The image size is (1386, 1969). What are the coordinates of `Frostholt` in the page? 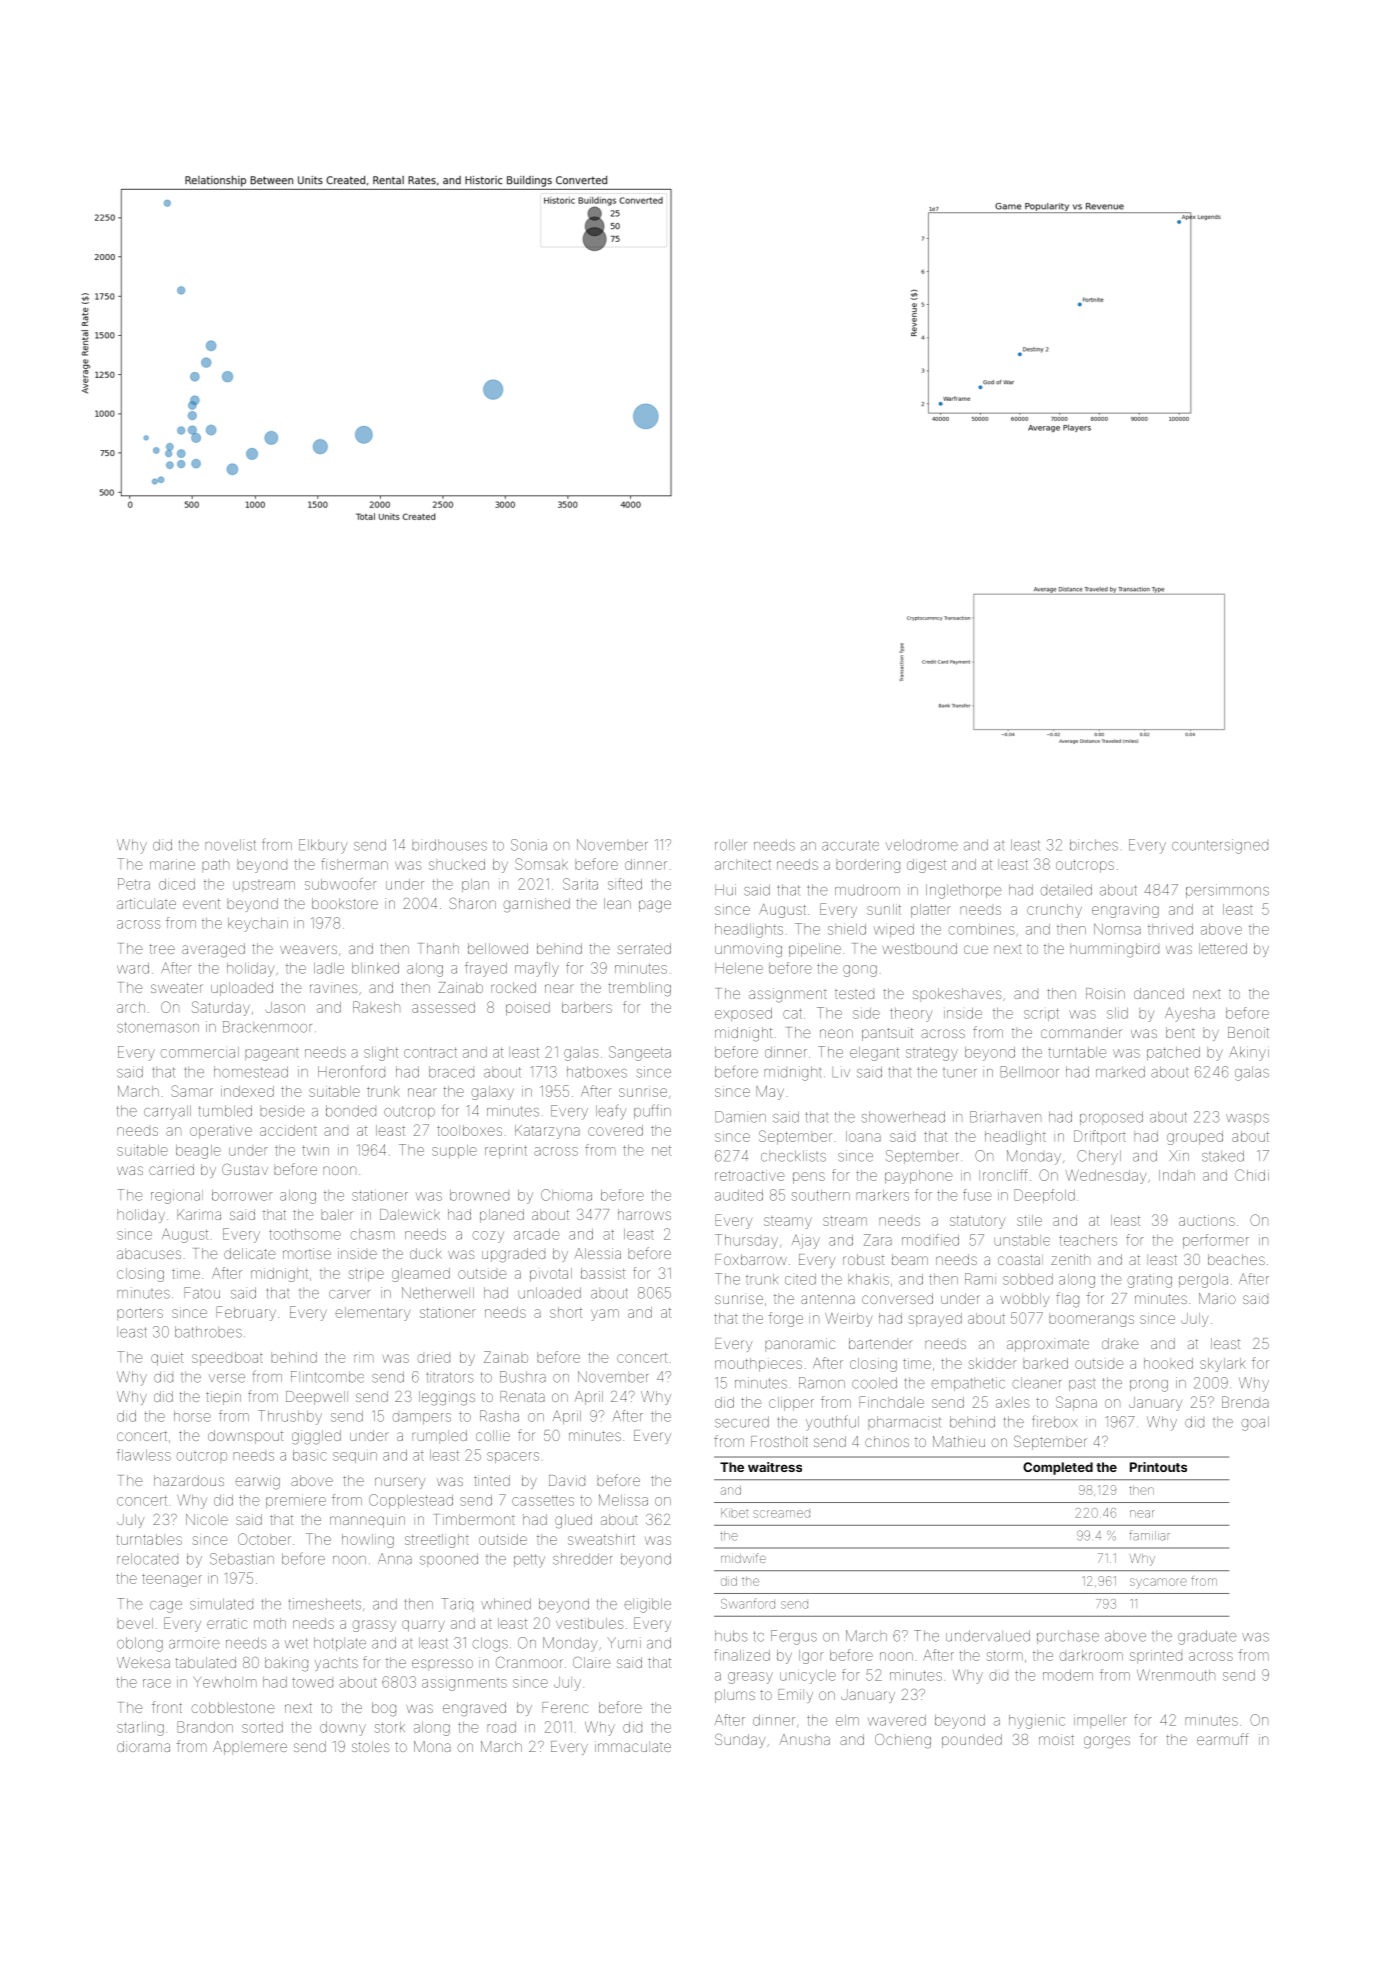 It's located at (779, 1441).
